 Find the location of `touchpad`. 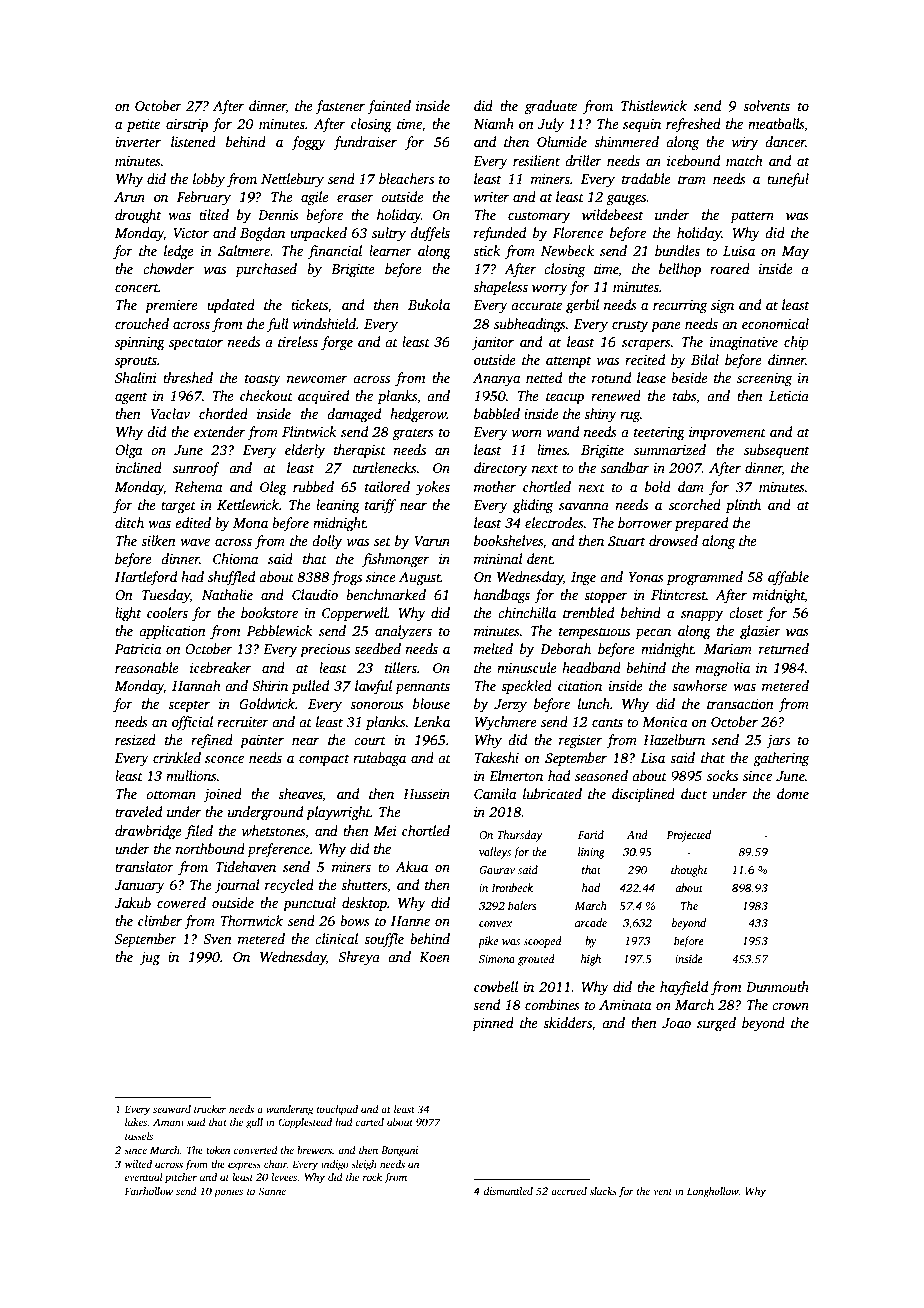

touchpad is located at coordinates (337, 1110).
